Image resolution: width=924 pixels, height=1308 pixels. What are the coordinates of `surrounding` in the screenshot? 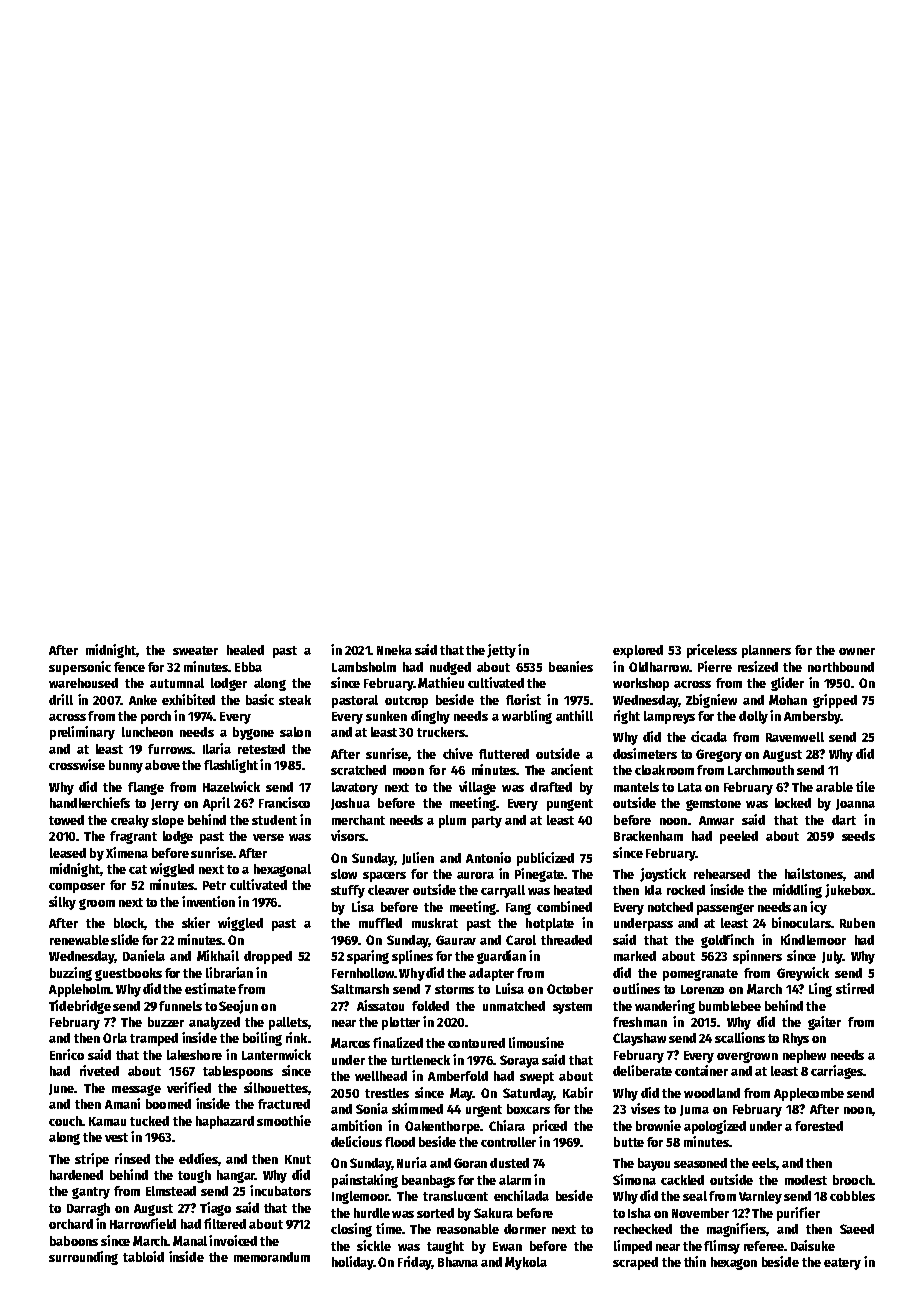 It's located at (83, 1258).
